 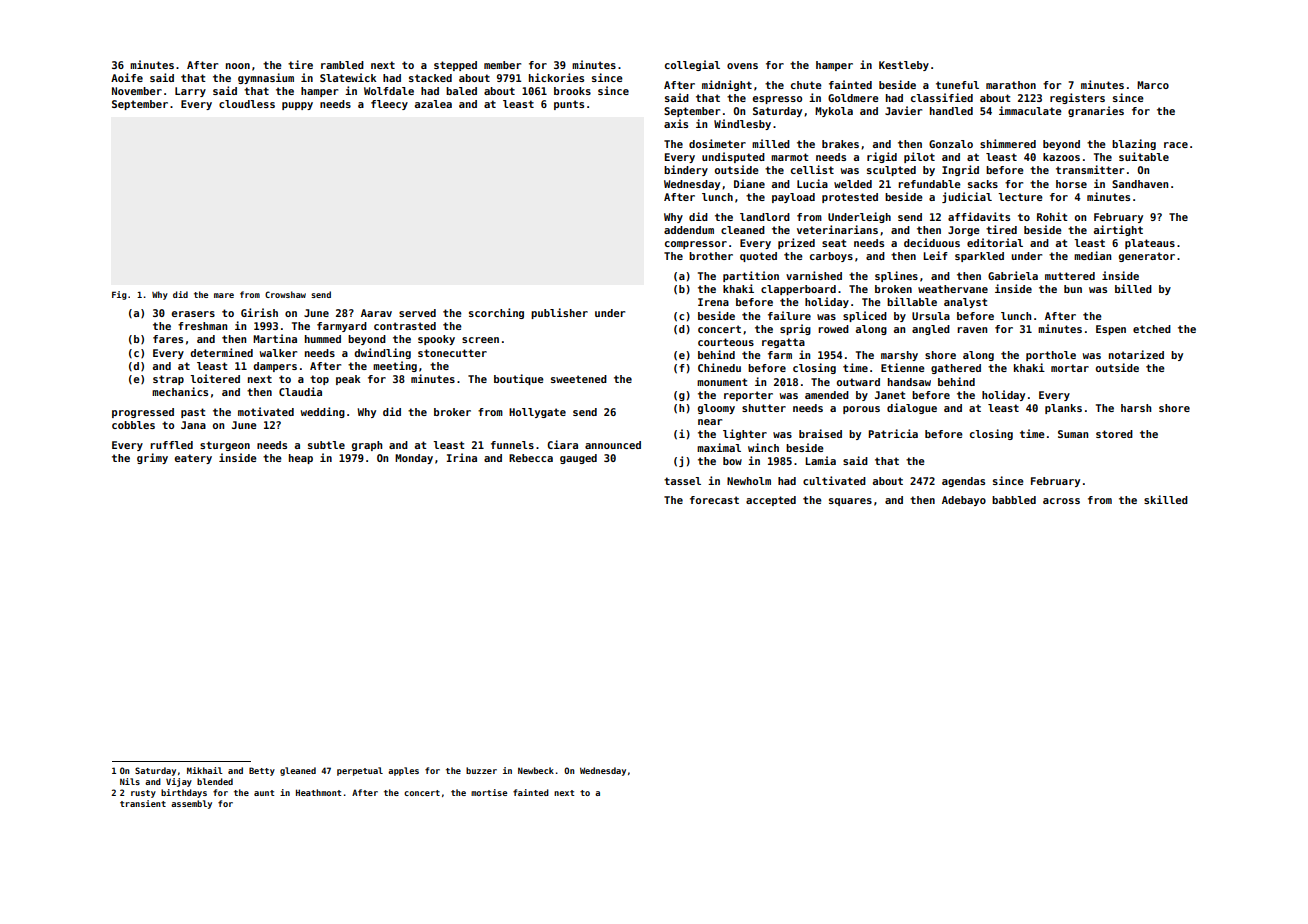 I want to click on forecast, so click(x=714, y=500).
